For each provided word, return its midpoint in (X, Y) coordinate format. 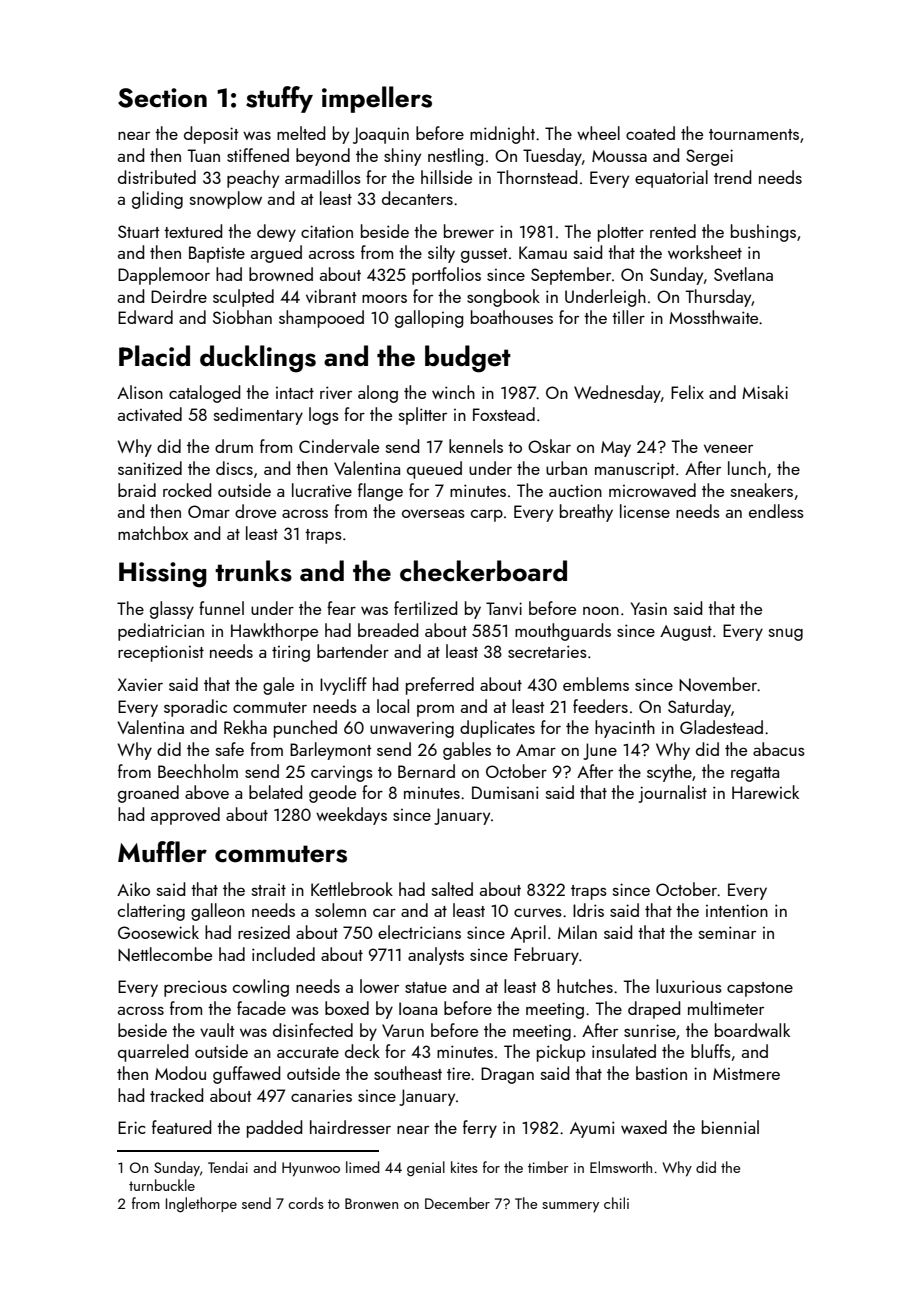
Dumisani (505, 792)
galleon (218, 912)
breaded (388, 630)
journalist (673, 794)
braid (137, 490)
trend (732, 177)
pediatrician (161, 632)
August (686, 633)
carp (487, 515)
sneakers (762, 490)
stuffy (279, 99)
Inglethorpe (201, 1205)
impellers (377, 99)
